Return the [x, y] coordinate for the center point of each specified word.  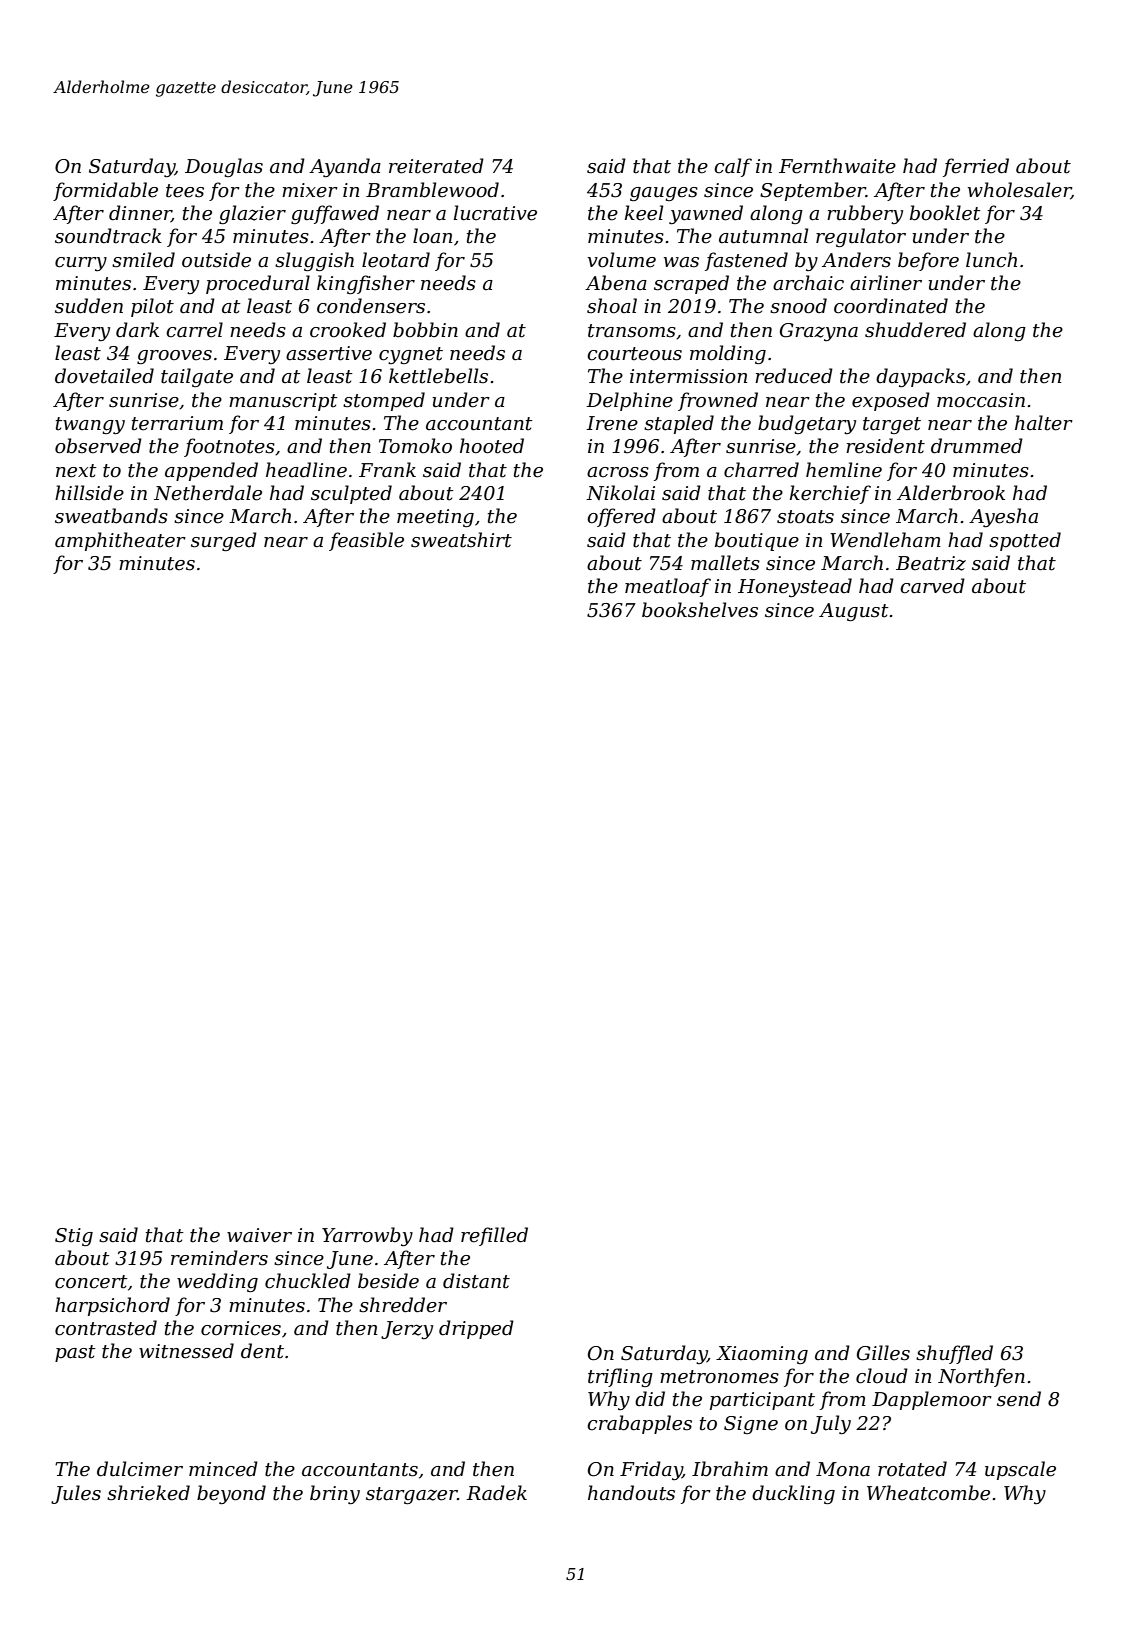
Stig [74, 1237]
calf [733, 167]
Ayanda [345, 167]
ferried [976, 167]
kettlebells [438, 376]
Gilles [883, 1353]
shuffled [954, 1354]
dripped [476, 1329]
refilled [494, 1236]
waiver [259, 1235]
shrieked [148, 1493]
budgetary [807, 424]
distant [476, 1281]
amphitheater [120, 541]
